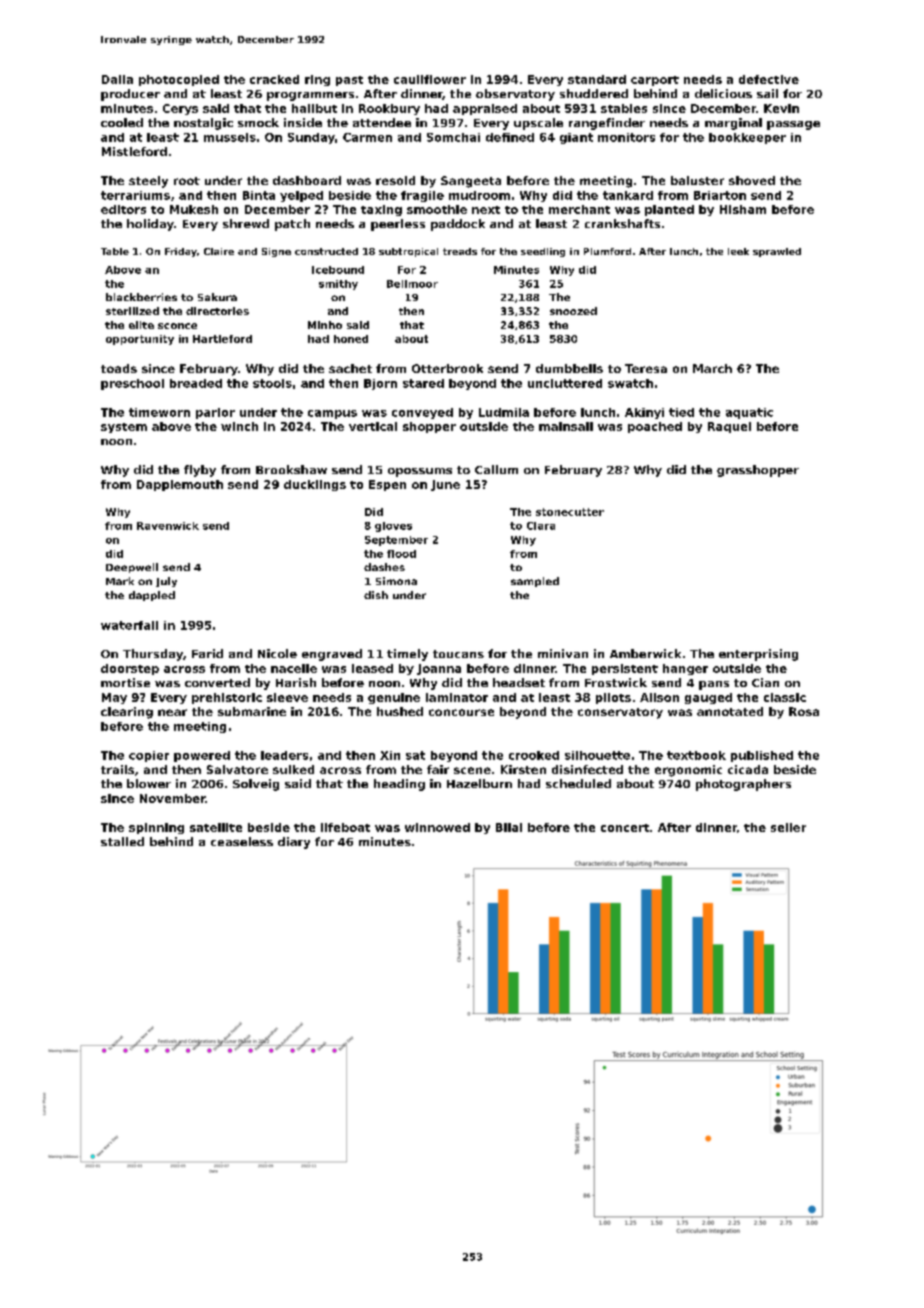 This image has width=924, height=1308. I want to click on appraised, so click(485, 109).
